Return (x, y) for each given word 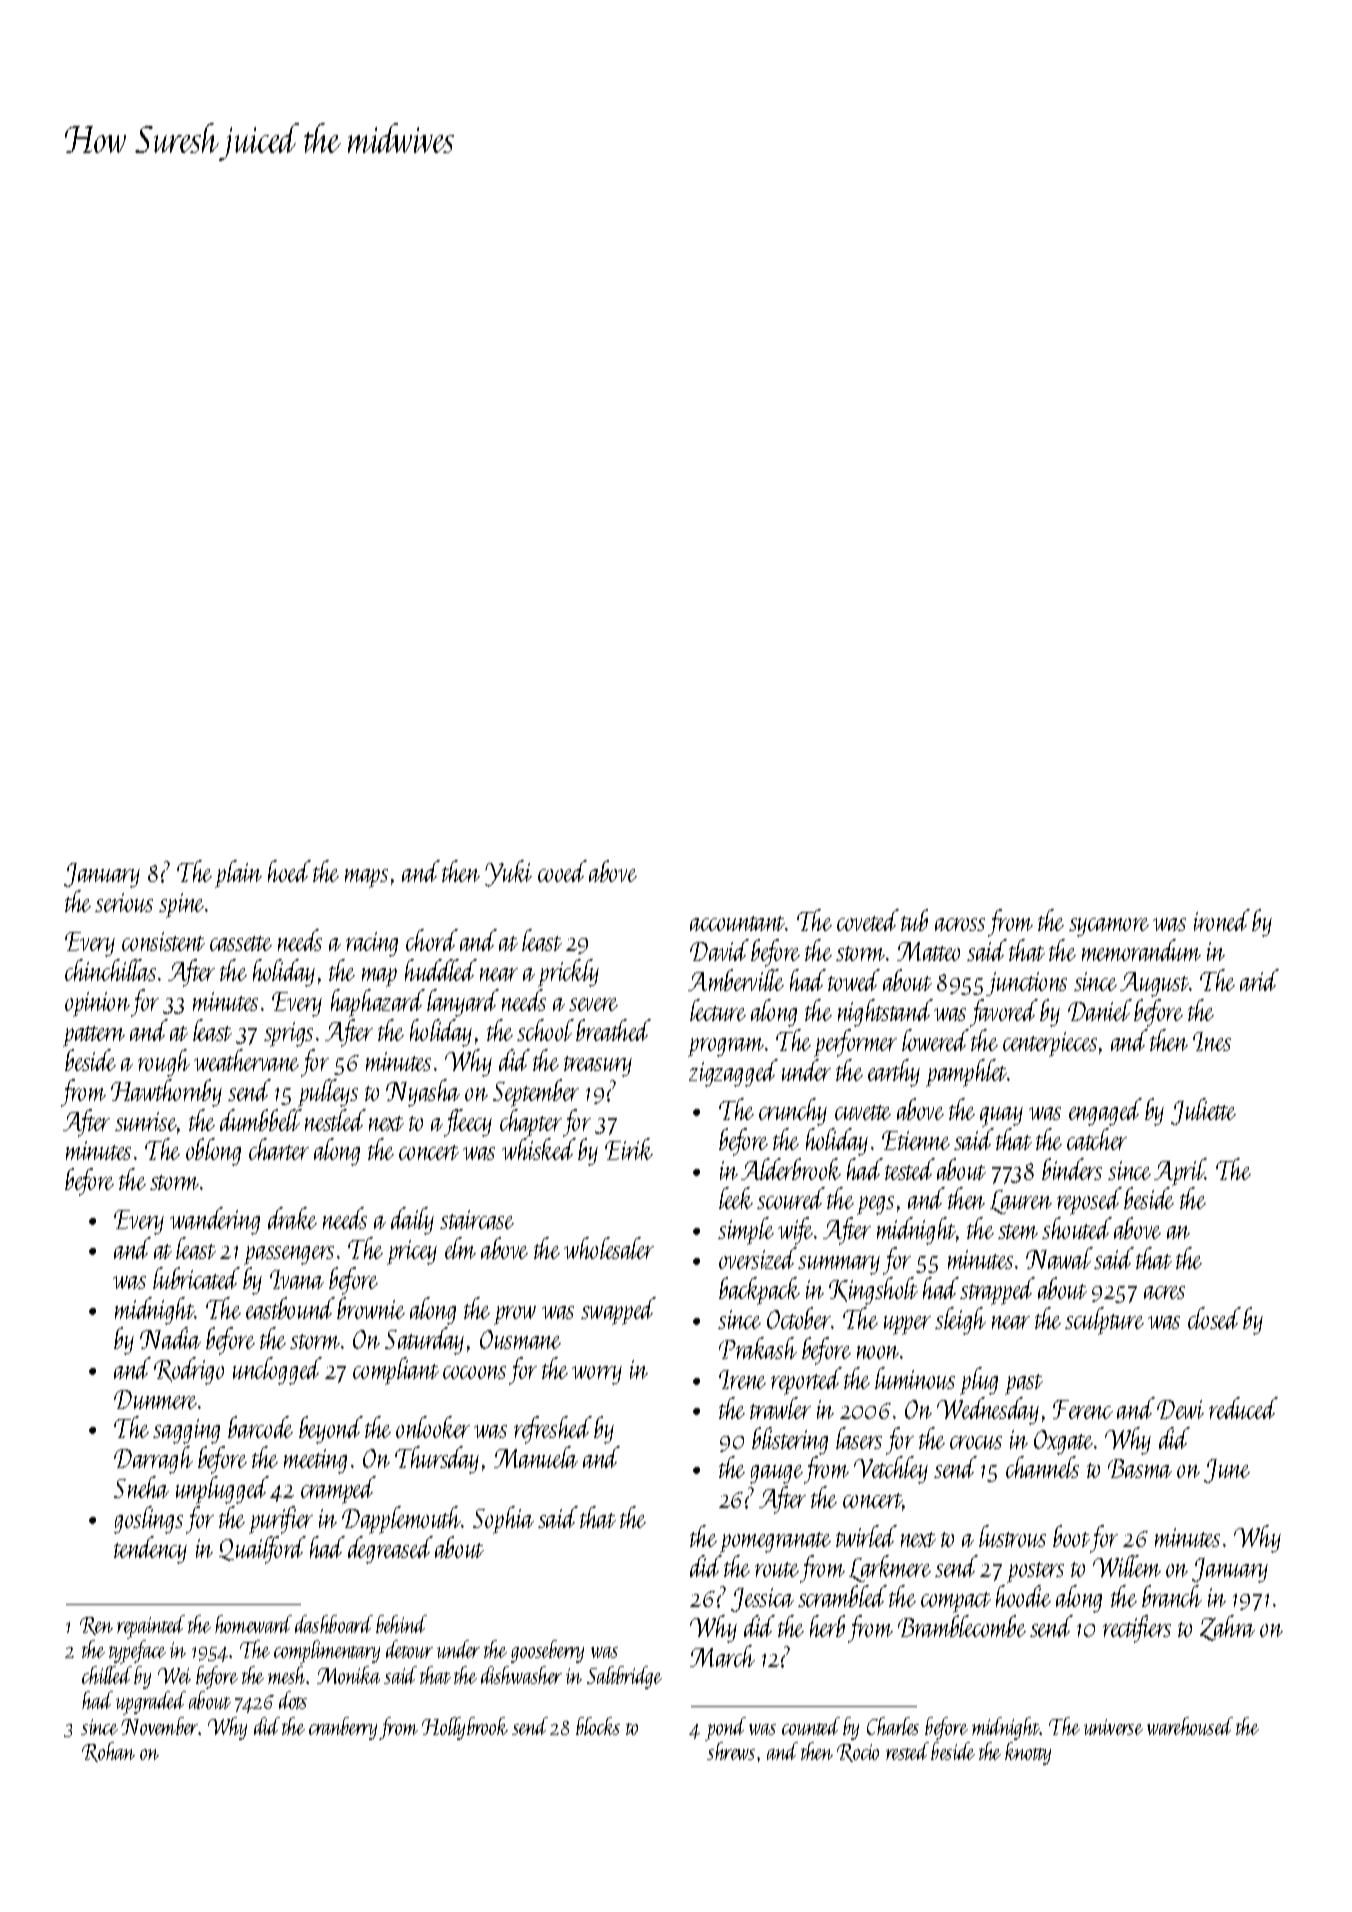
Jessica (762, 1600)
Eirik (629, 1149)
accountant (738, 923)
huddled (441, 970)
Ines (1212, 1041)
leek (736, 1198)
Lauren (1021, 1202)
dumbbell (261, 1120)
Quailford (262, 1550)
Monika (348, 1675)
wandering (215, 1221)
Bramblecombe (962, 1626)
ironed (1222, 920)
